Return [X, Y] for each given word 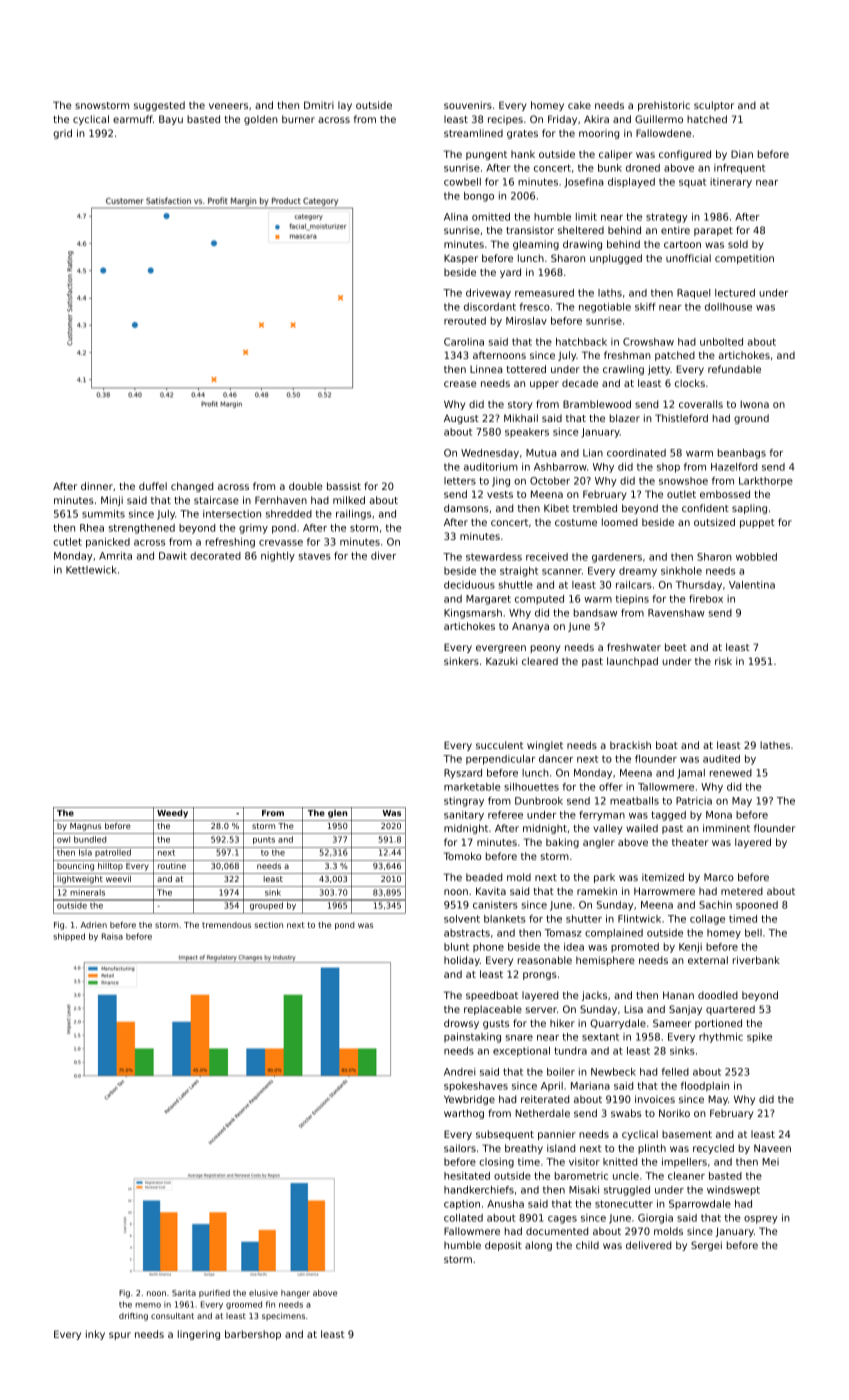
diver [383, 556]
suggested [159, 106]
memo [148, 1305]
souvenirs [468, 105]
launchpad [632, 662]
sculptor [714, 106]
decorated [215, 556]
